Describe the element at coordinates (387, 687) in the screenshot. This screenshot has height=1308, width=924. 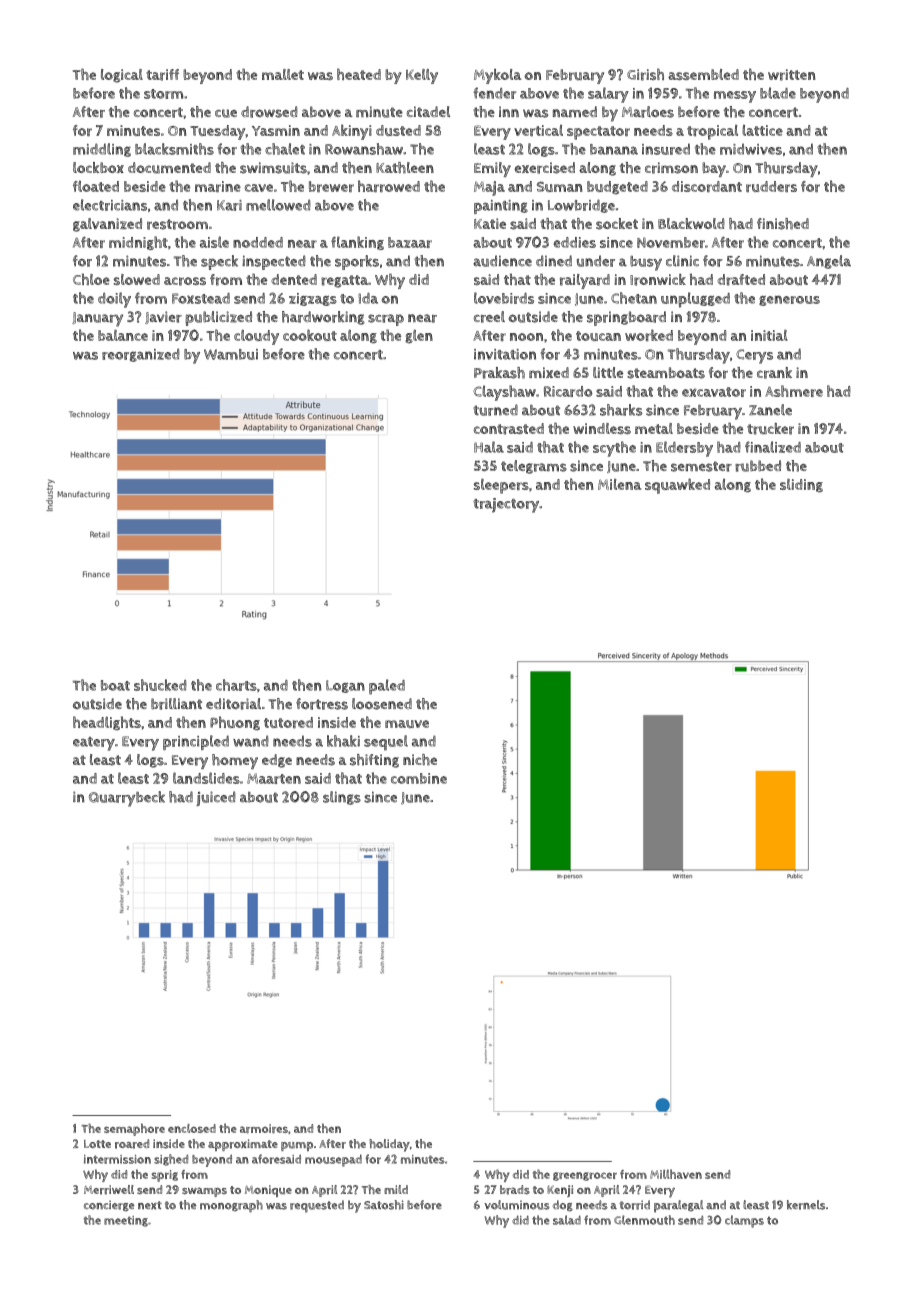
I see `paled` at that location.
